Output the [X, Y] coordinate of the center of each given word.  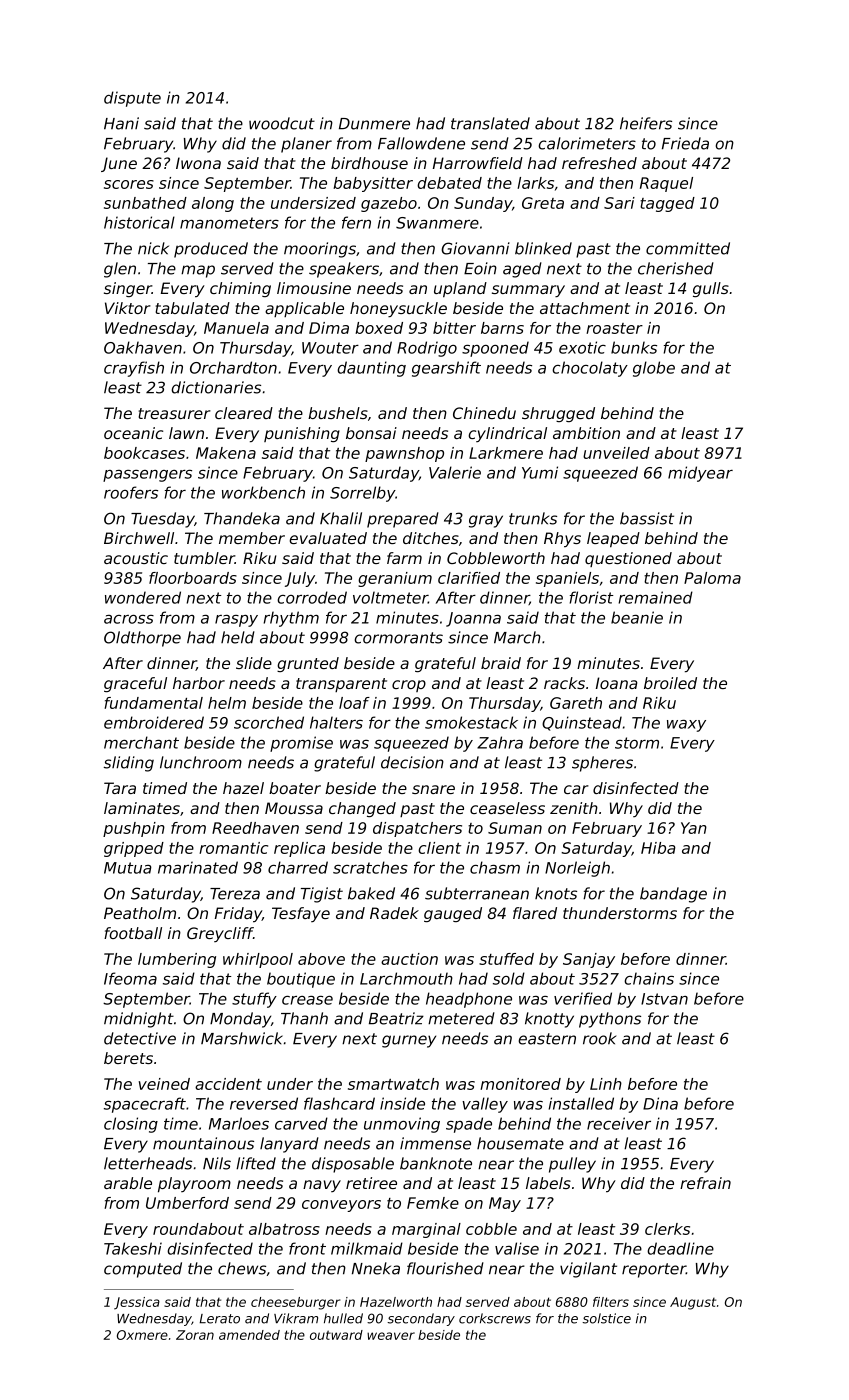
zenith [574, 808]
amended [249, 1335]
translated [490, 123]
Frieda [685, 143]
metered [461, 1018]
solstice [606, 1318]
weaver [391, 1336]
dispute [132, 99]
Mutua [128, 868]
